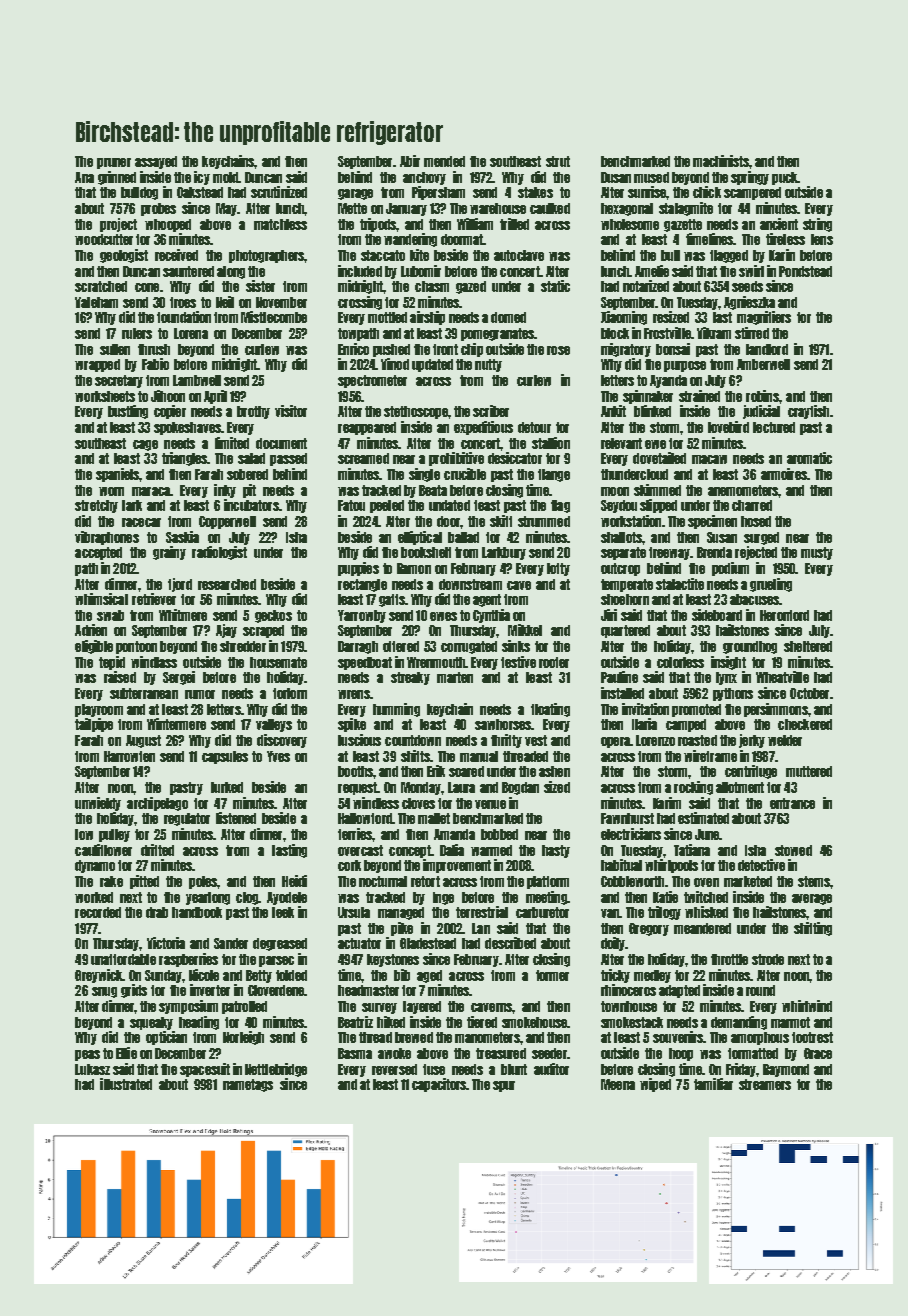 This screenshot has width=908, height=1316. What do you see at coordinates (785, 178) in the screenshot?
I see `puck` at bounding box center [785, 178].
